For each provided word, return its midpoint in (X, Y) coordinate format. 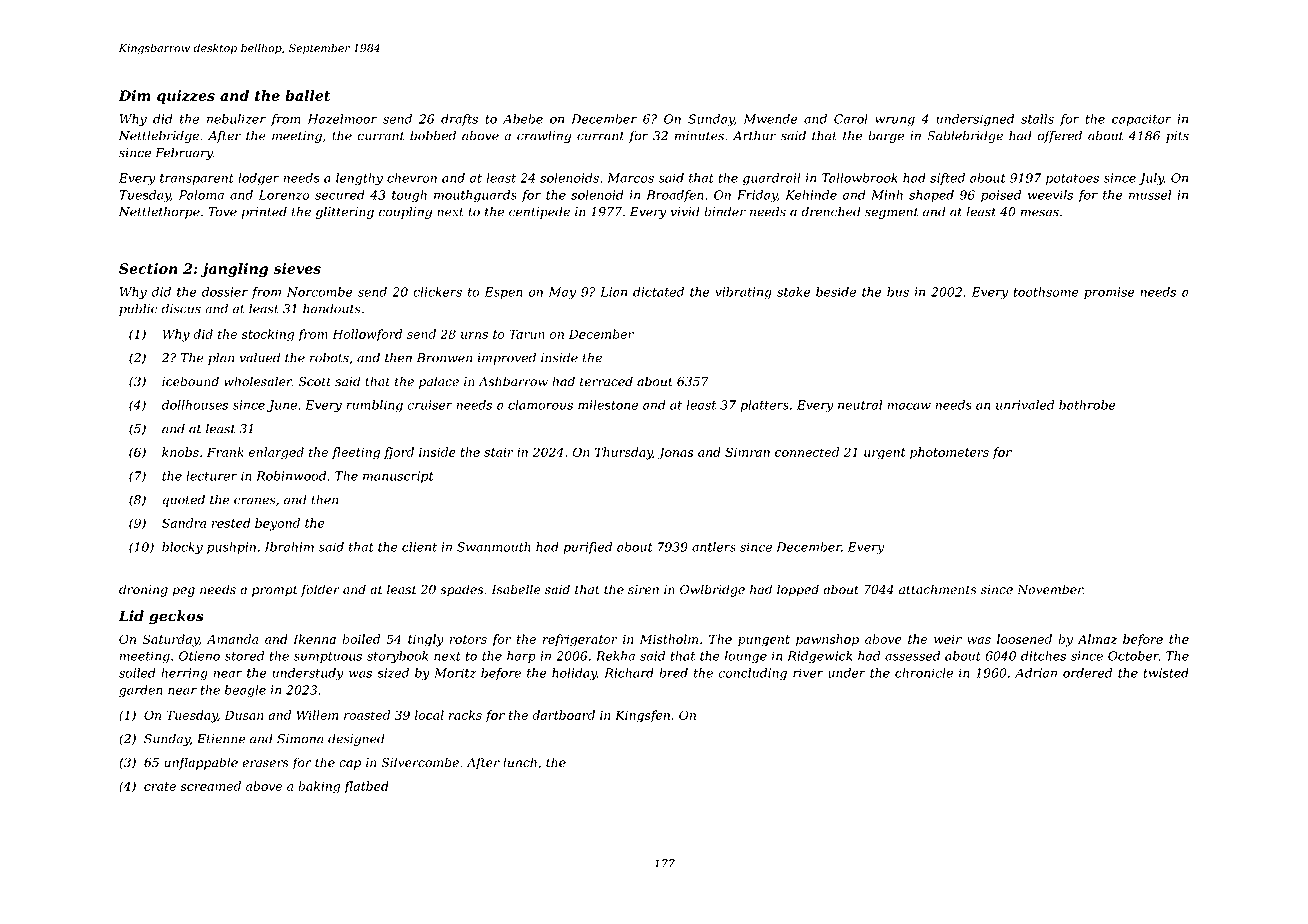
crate (160, 786)
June (282, 406)
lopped (798, 590)
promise (1109, 293)
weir (948, 639)
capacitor (1141, 120)
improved (507, 358)
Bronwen (444, 358)
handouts (332, 308)
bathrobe (1087, 405)
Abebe (523, 119)
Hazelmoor (342, 119)
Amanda (232, 639)
